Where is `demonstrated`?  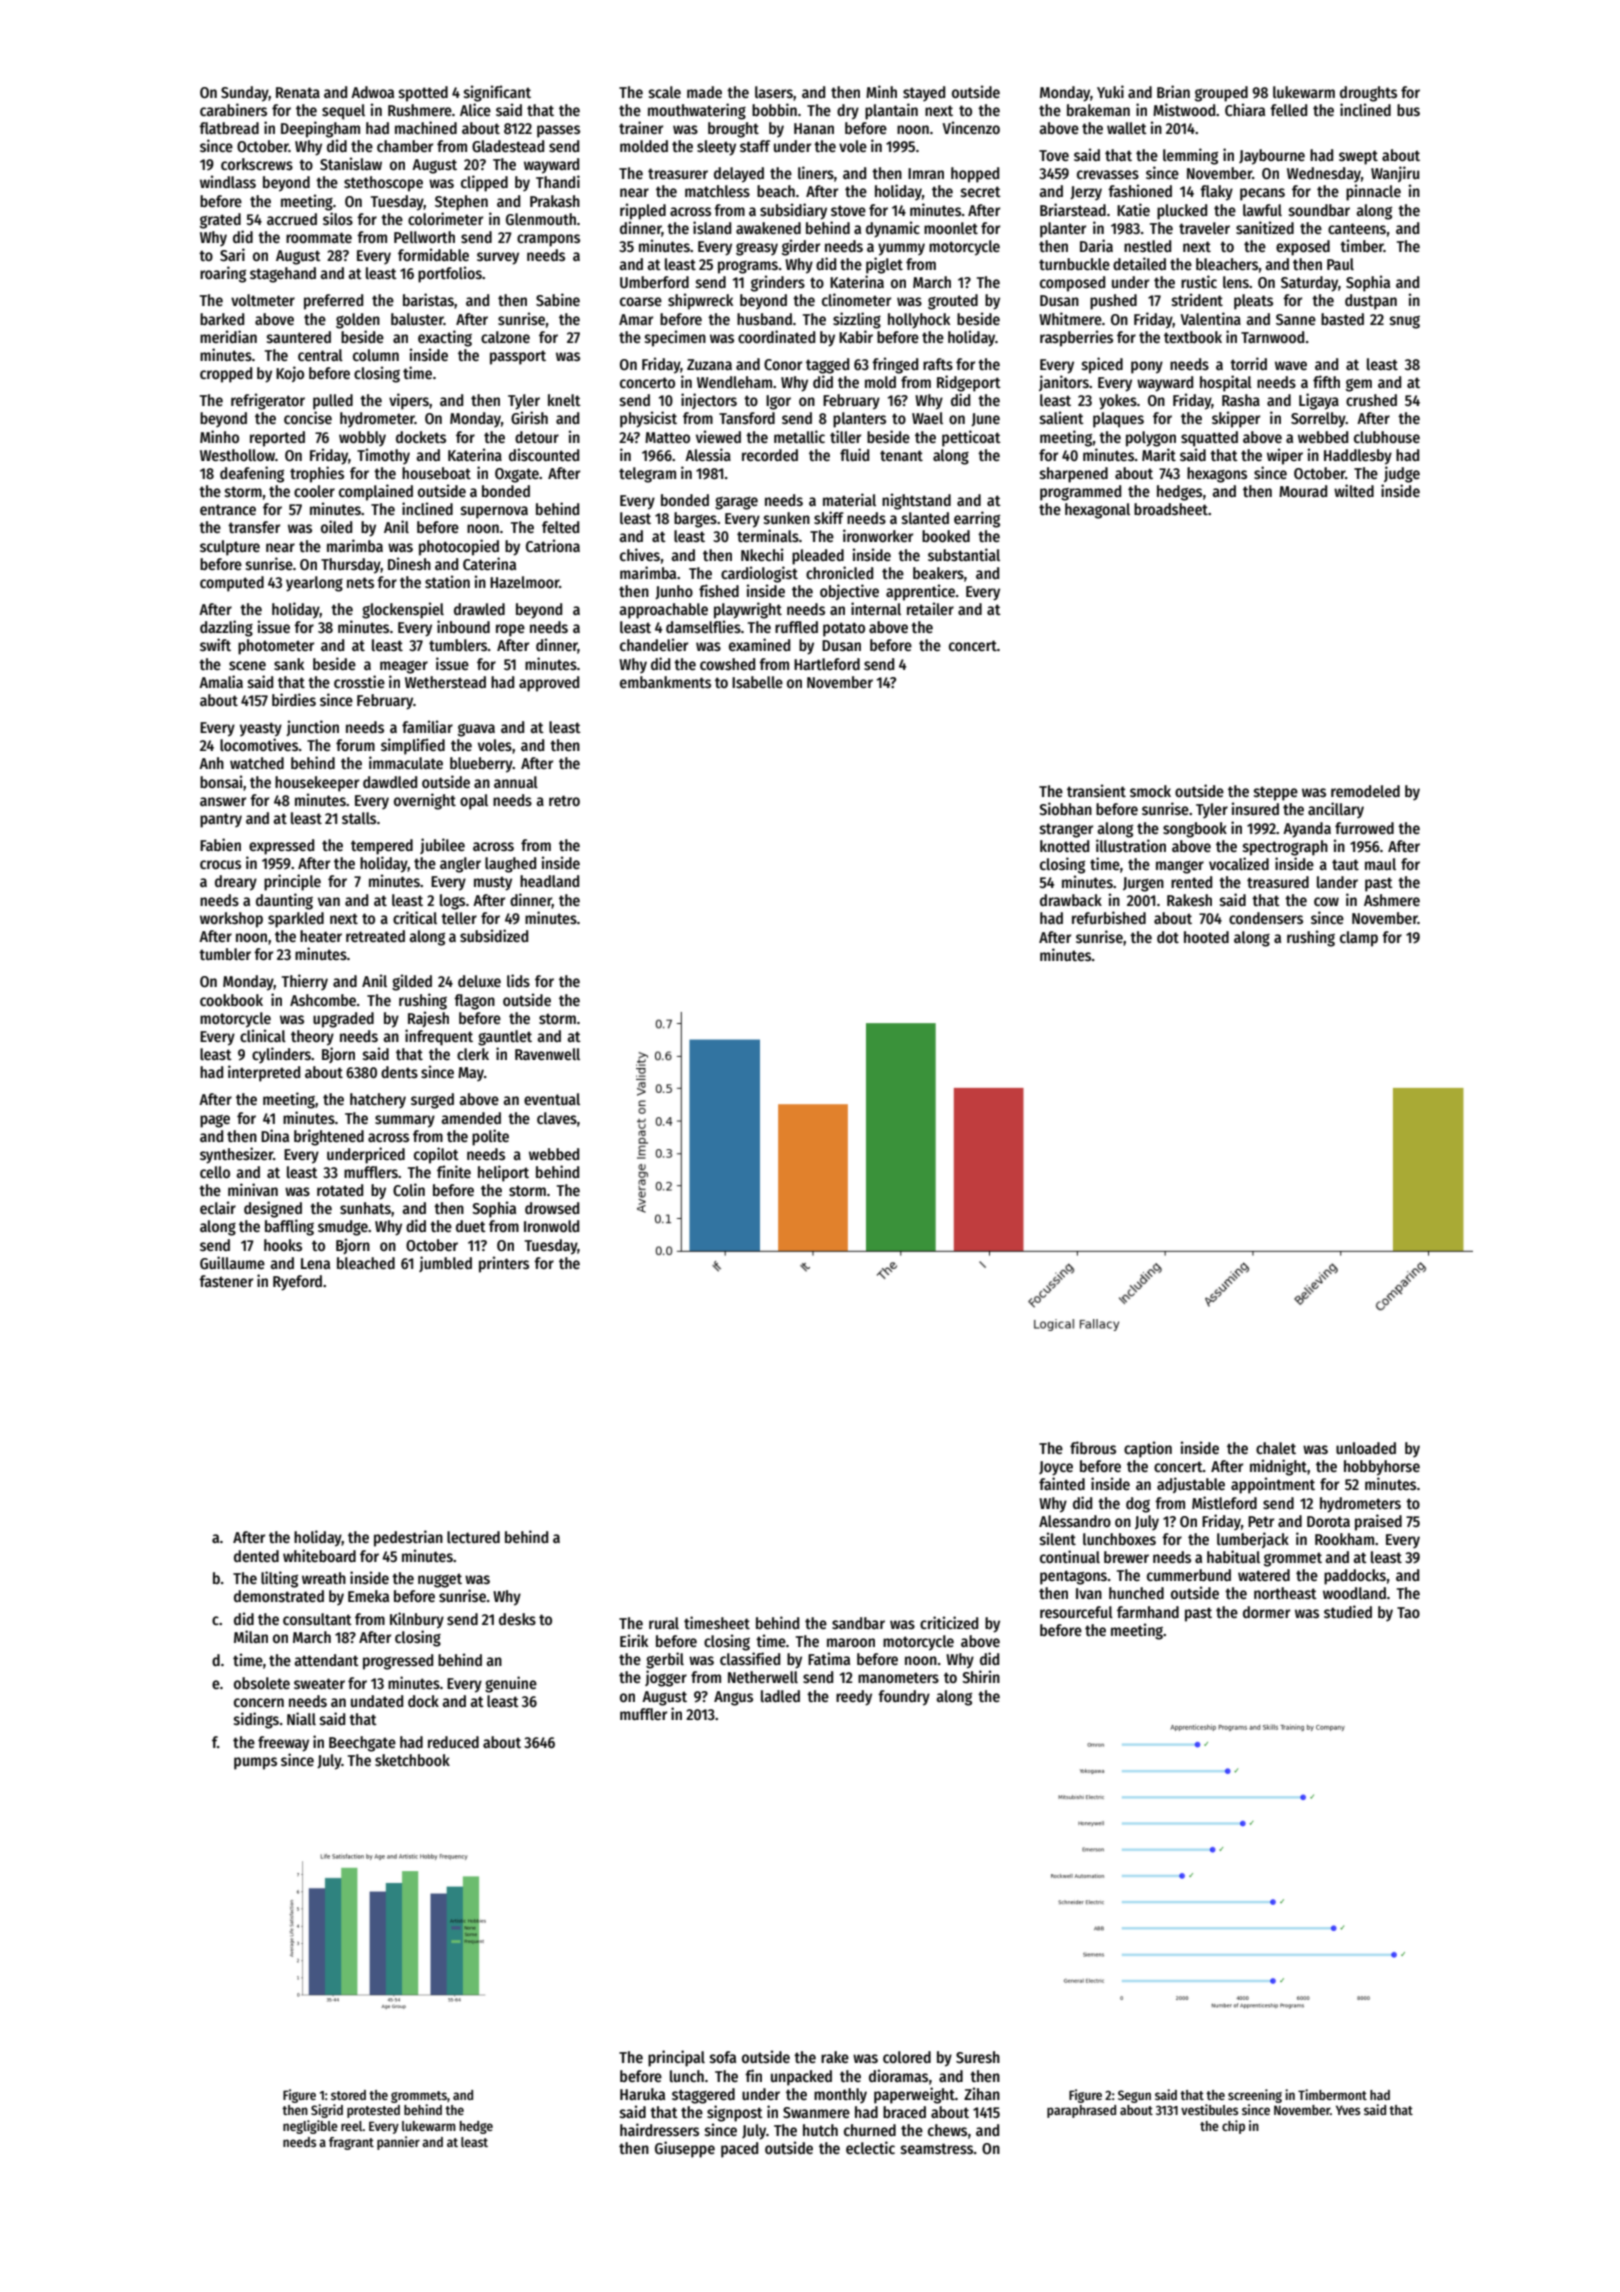 demonstrated is located at coordinates (279, 1596).
